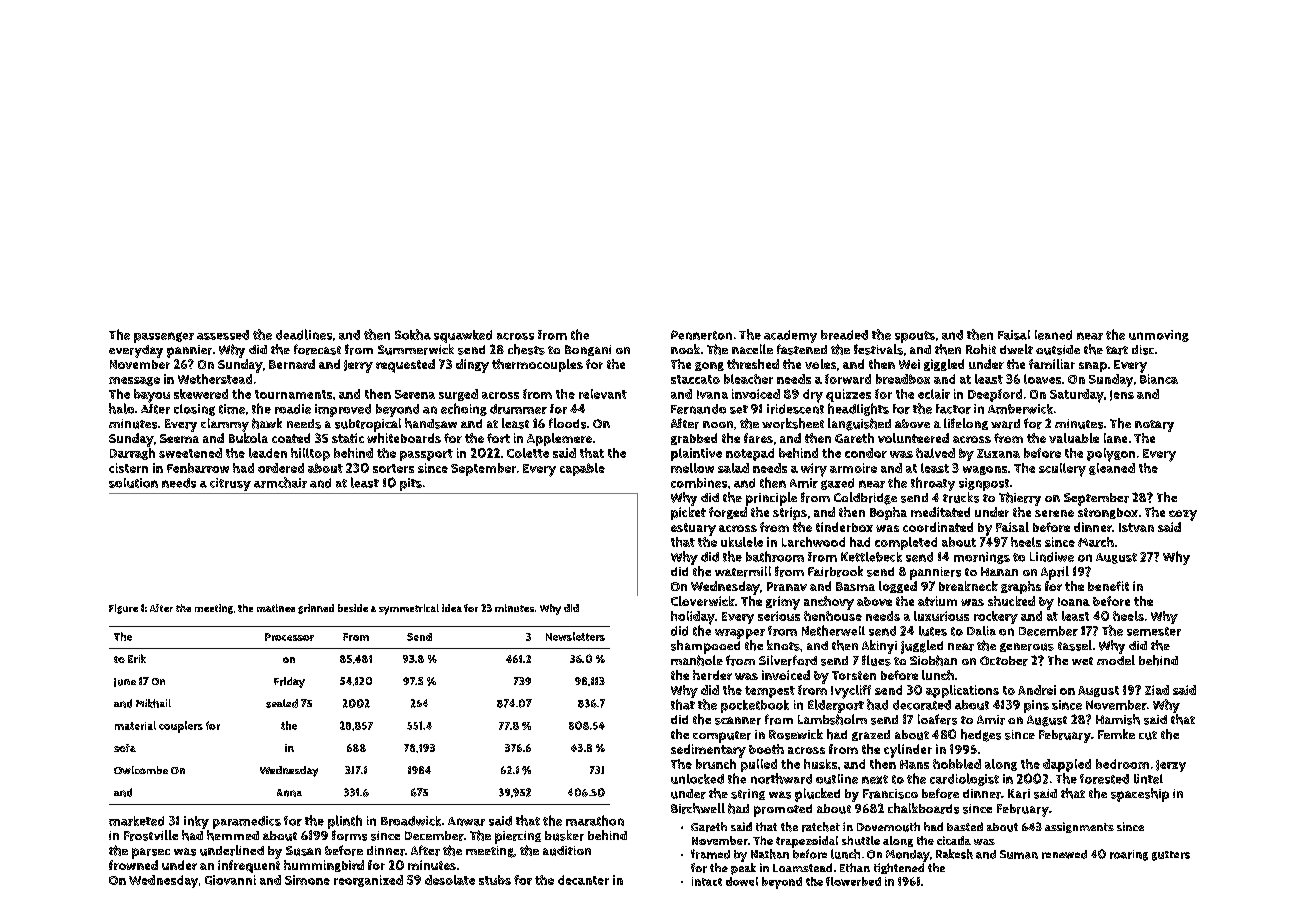  What do you see at coordinates (953, 409) in the screenshot?
I see `factor` at bounding box center [953, 409].
